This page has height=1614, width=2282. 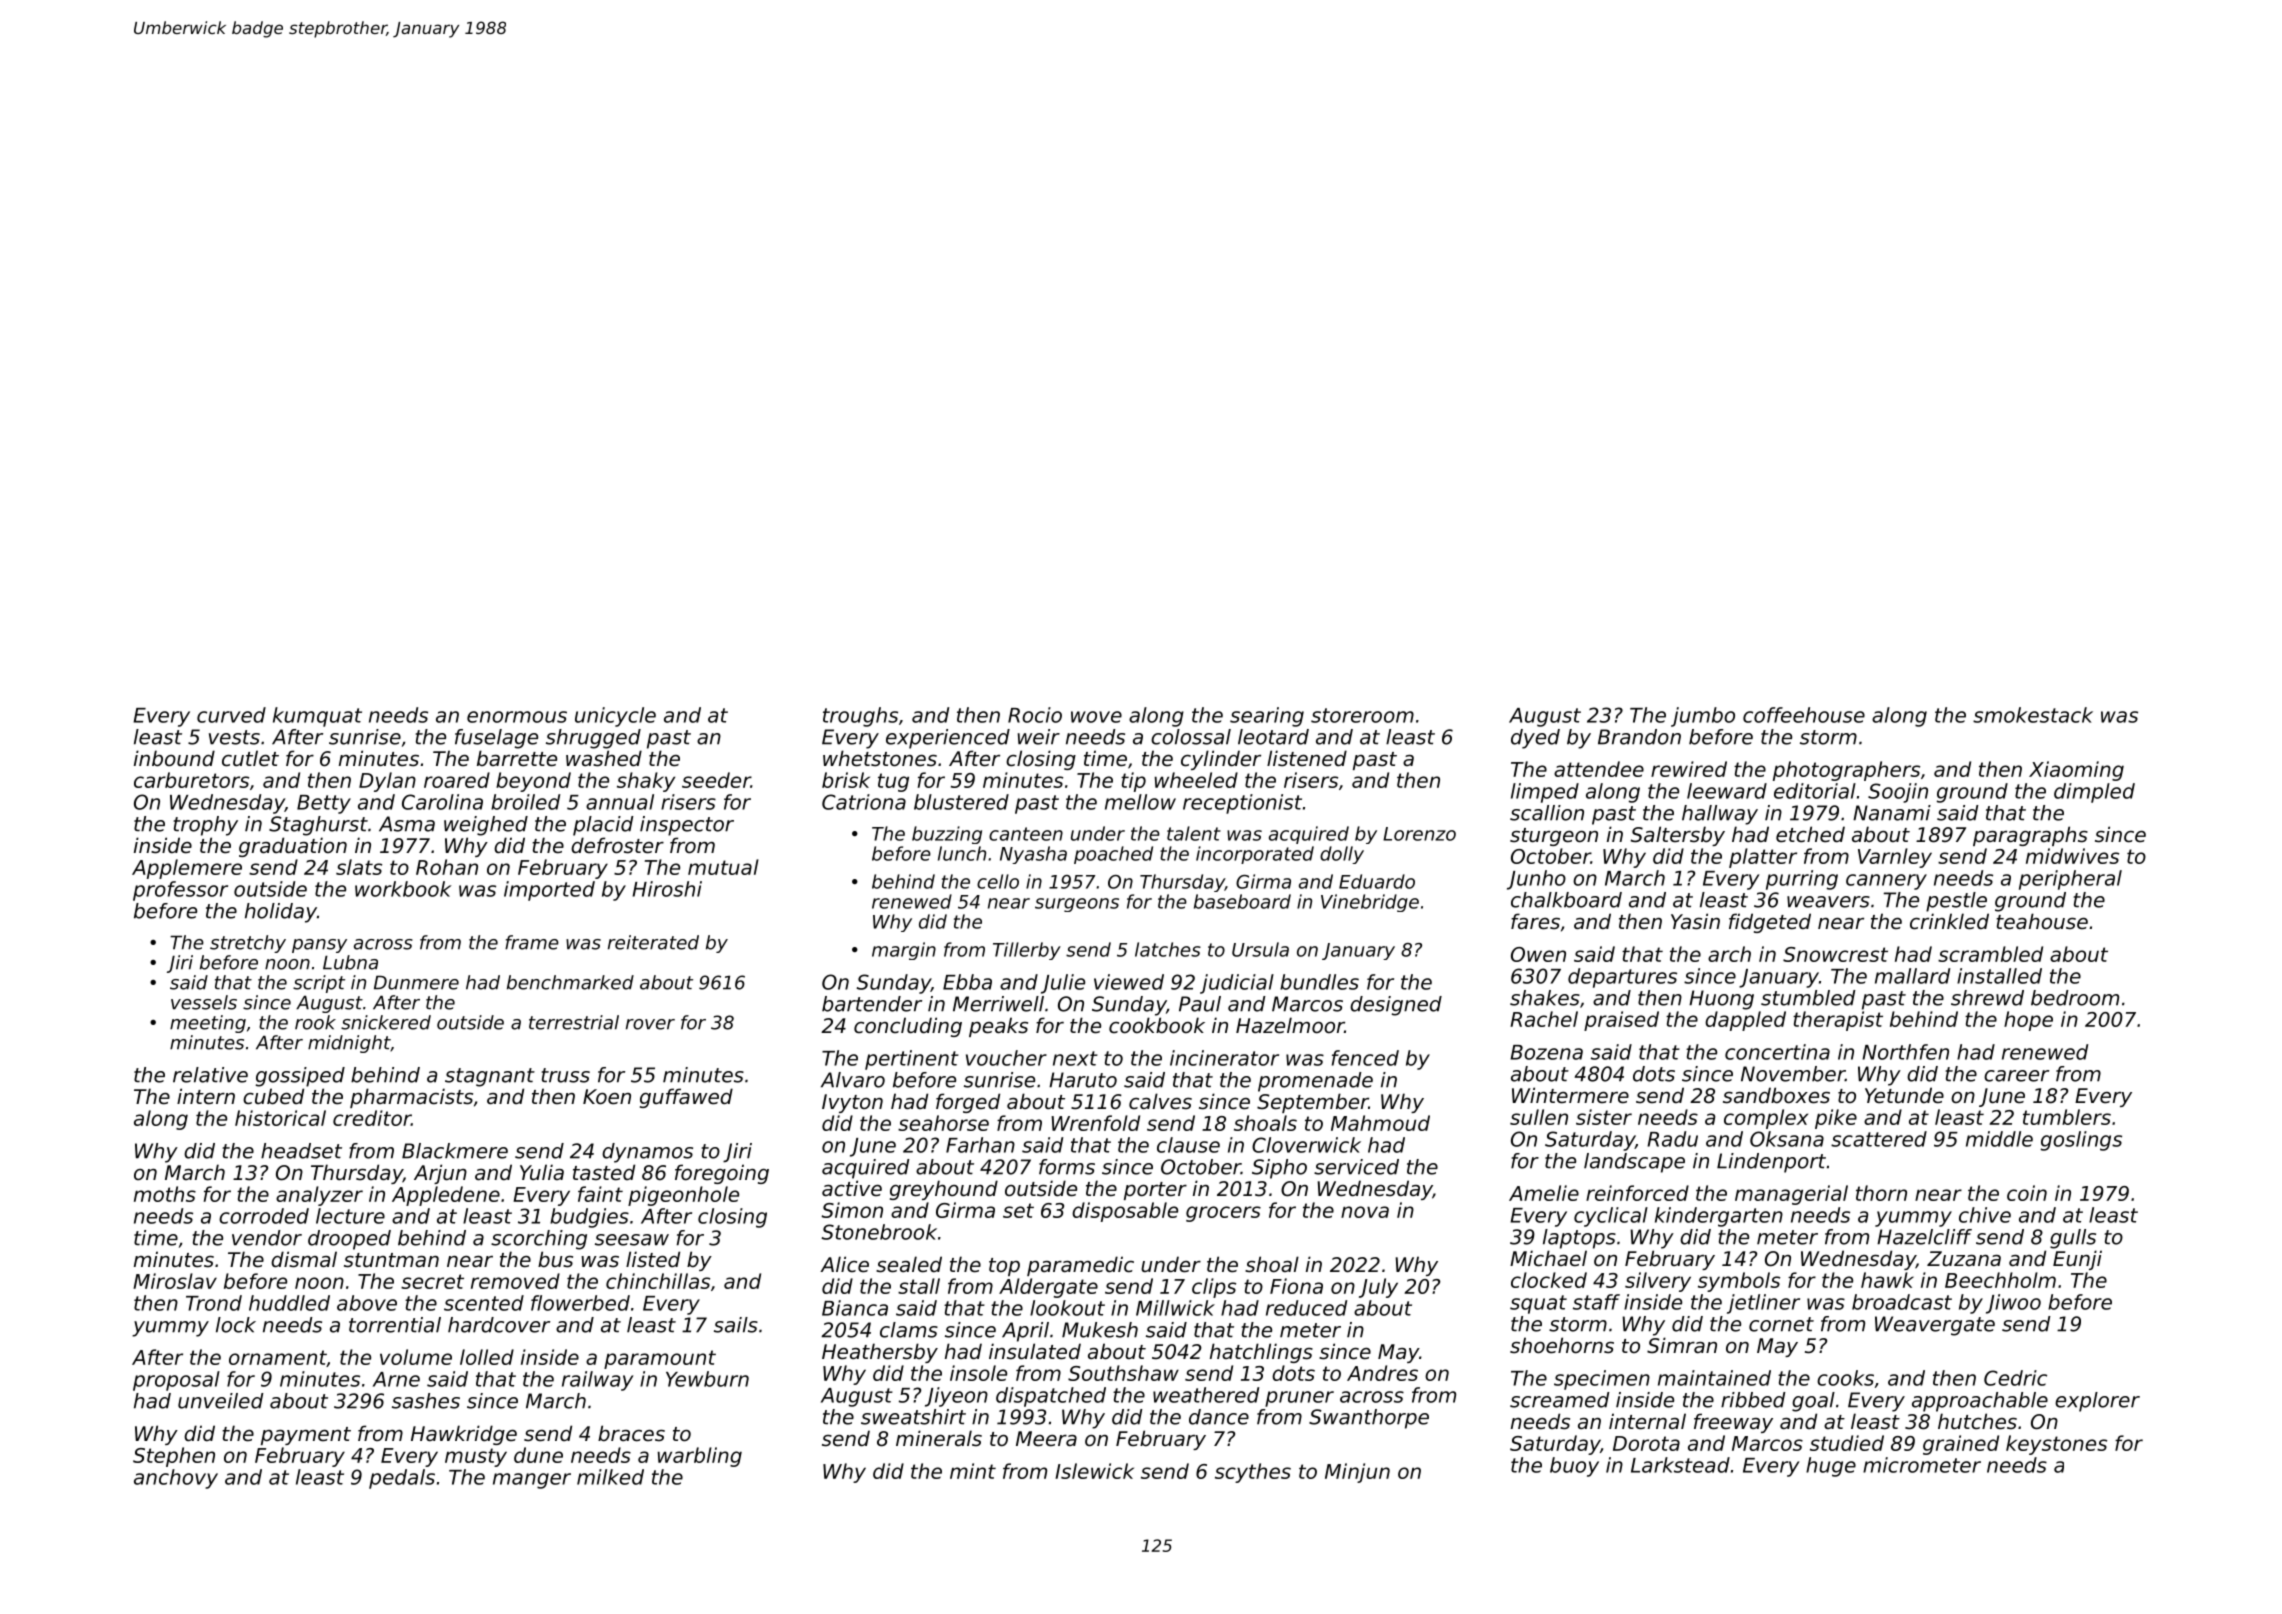 I want to click on unicycle, so click(x=615, y=717).
